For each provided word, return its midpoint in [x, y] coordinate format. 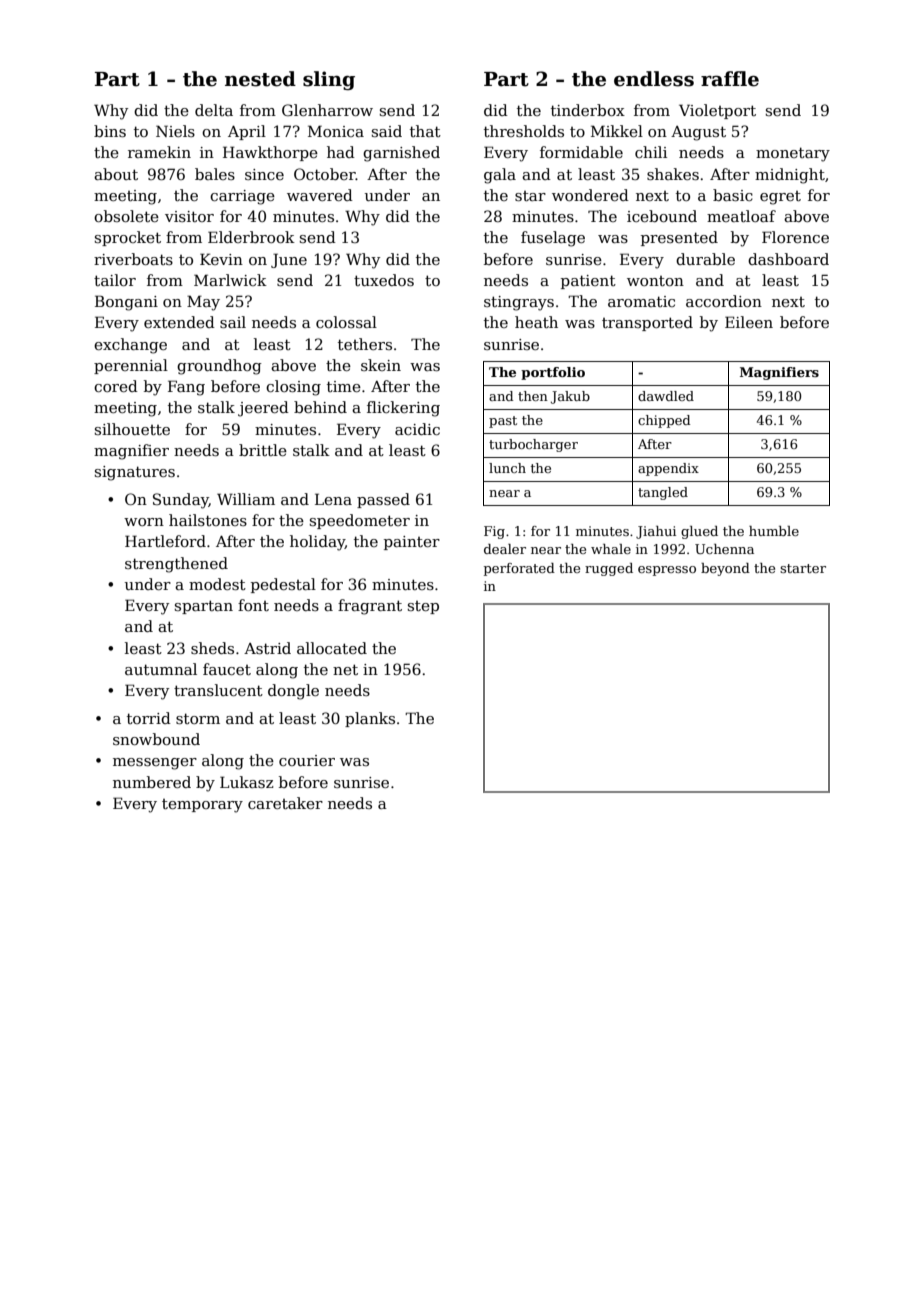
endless [654, 79]
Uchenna [724, 549]
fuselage [553, 239]
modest [217, 584]
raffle [730, 79]
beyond [725, 569]
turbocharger [533, 445]
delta [214, 110]
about [116, 174]
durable [705, 259]
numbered [152, 782]
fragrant [370, 607]
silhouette [132, 429]
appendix [668, 469]
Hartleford [165, 541]
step [423, 607]
